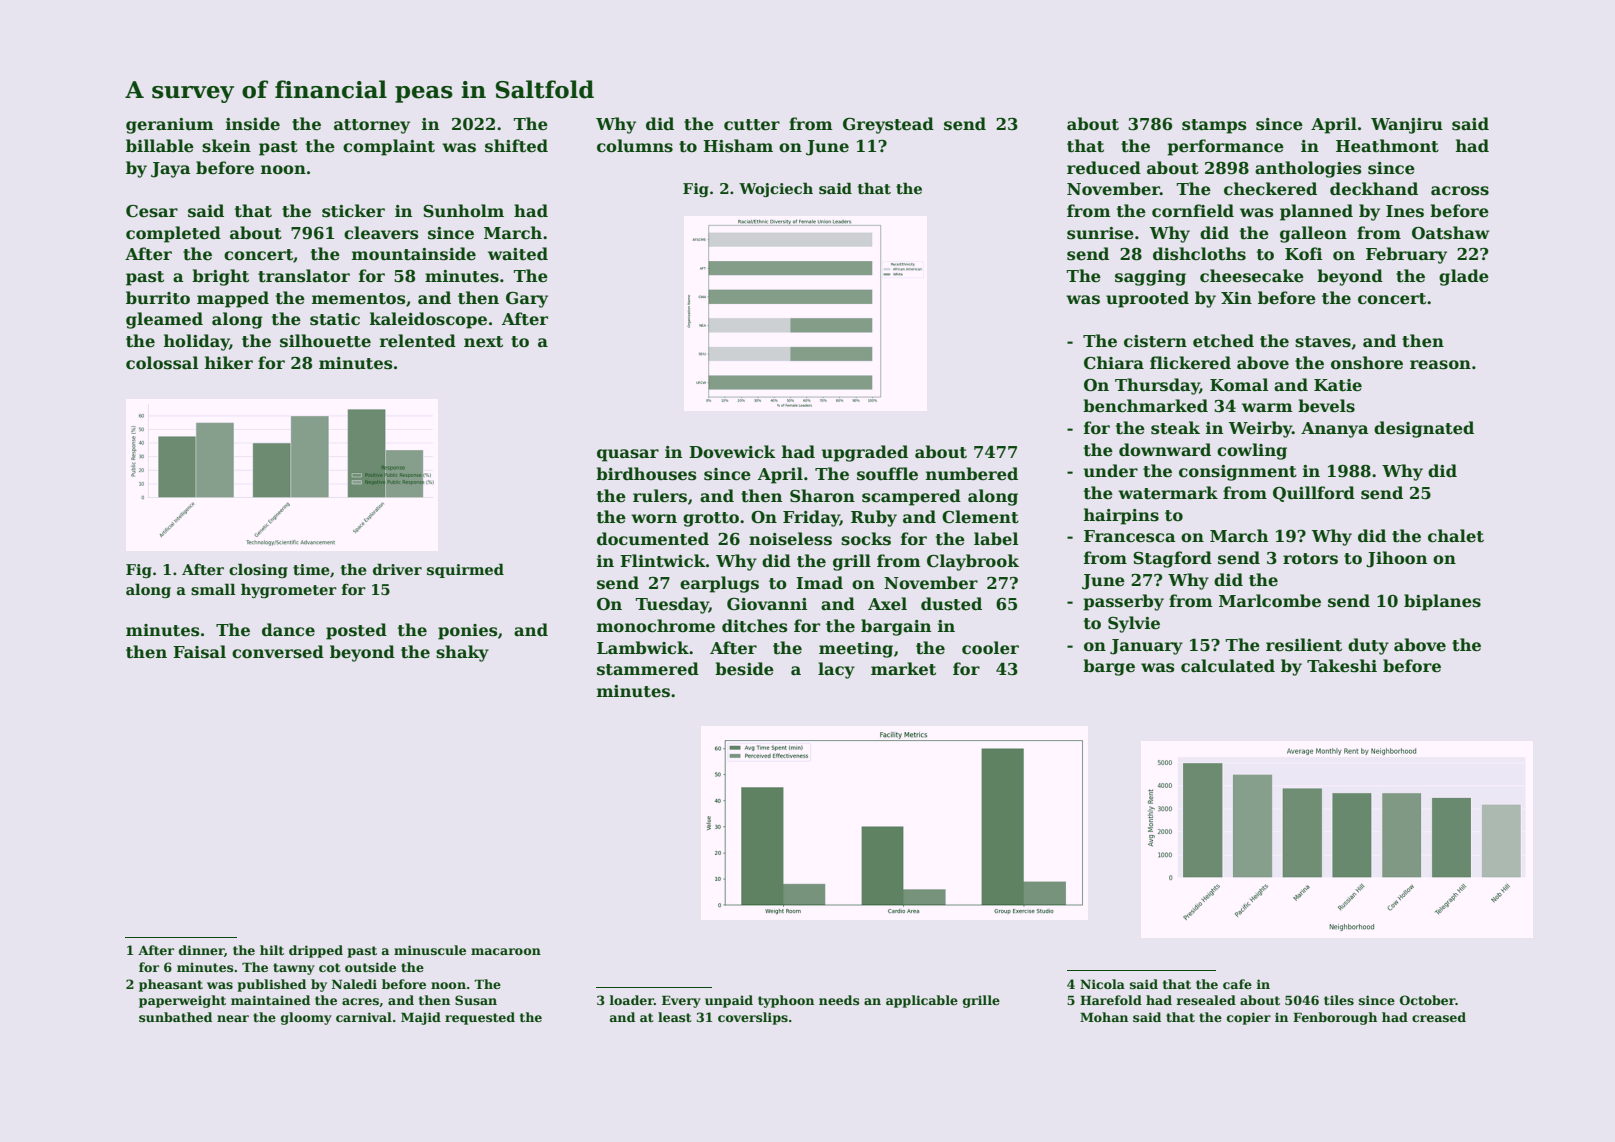 The height and width of the screenshot is (1142, 1615). I want to click on relented, so click(418, 341).
